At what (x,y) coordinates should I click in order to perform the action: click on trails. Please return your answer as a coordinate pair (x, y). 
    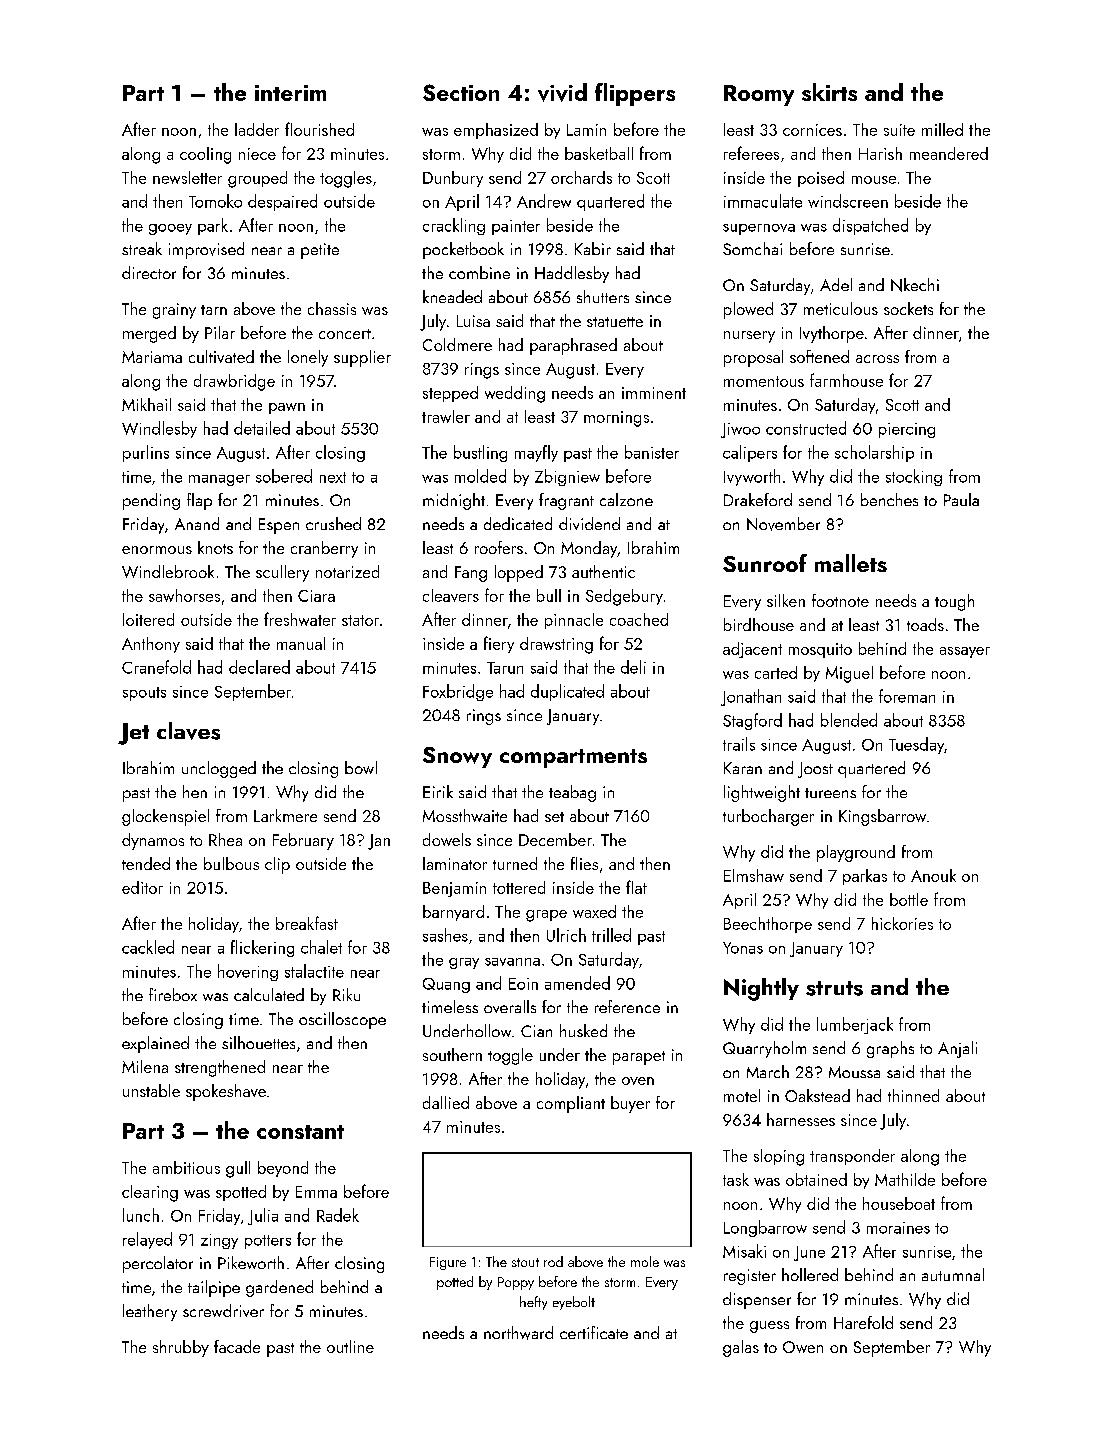
    Looking at the image, I should click on (739, 744).
